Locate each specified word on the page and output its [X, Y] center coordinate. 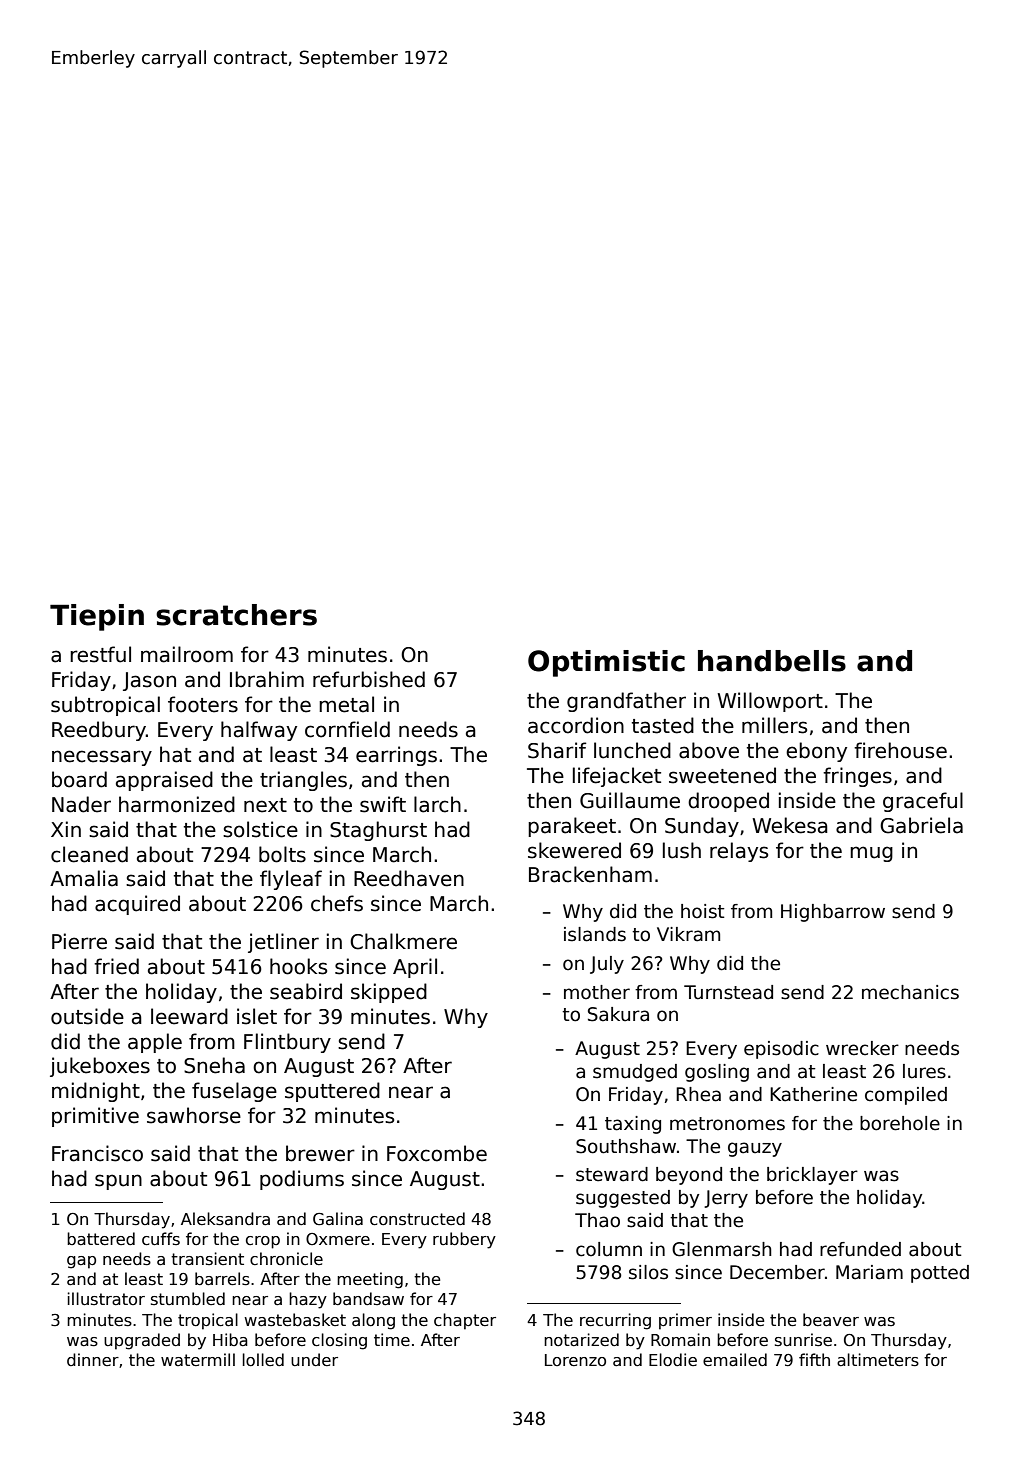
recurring [615, 1321]
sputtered [332, 1092]
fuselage [234, 1092]
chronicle [286, 1258]
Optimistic [606, 663]
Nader [81, 804]
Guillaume [630, 800]
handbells [772, 661]
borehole [900, 1123]
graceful [923, 802]
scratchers [236, 615]
